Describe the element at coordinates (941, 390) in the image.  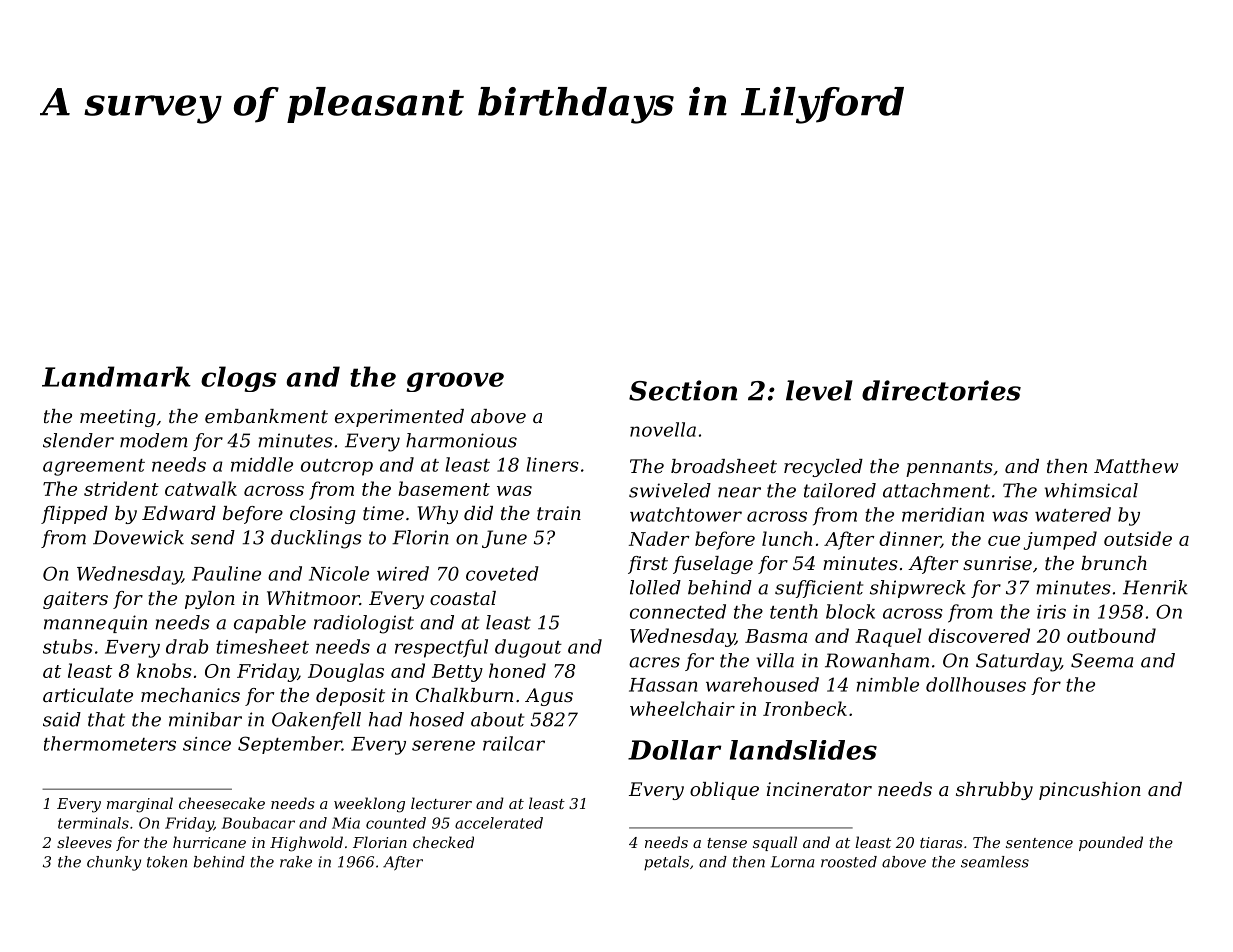
I see `directories` at that location.
